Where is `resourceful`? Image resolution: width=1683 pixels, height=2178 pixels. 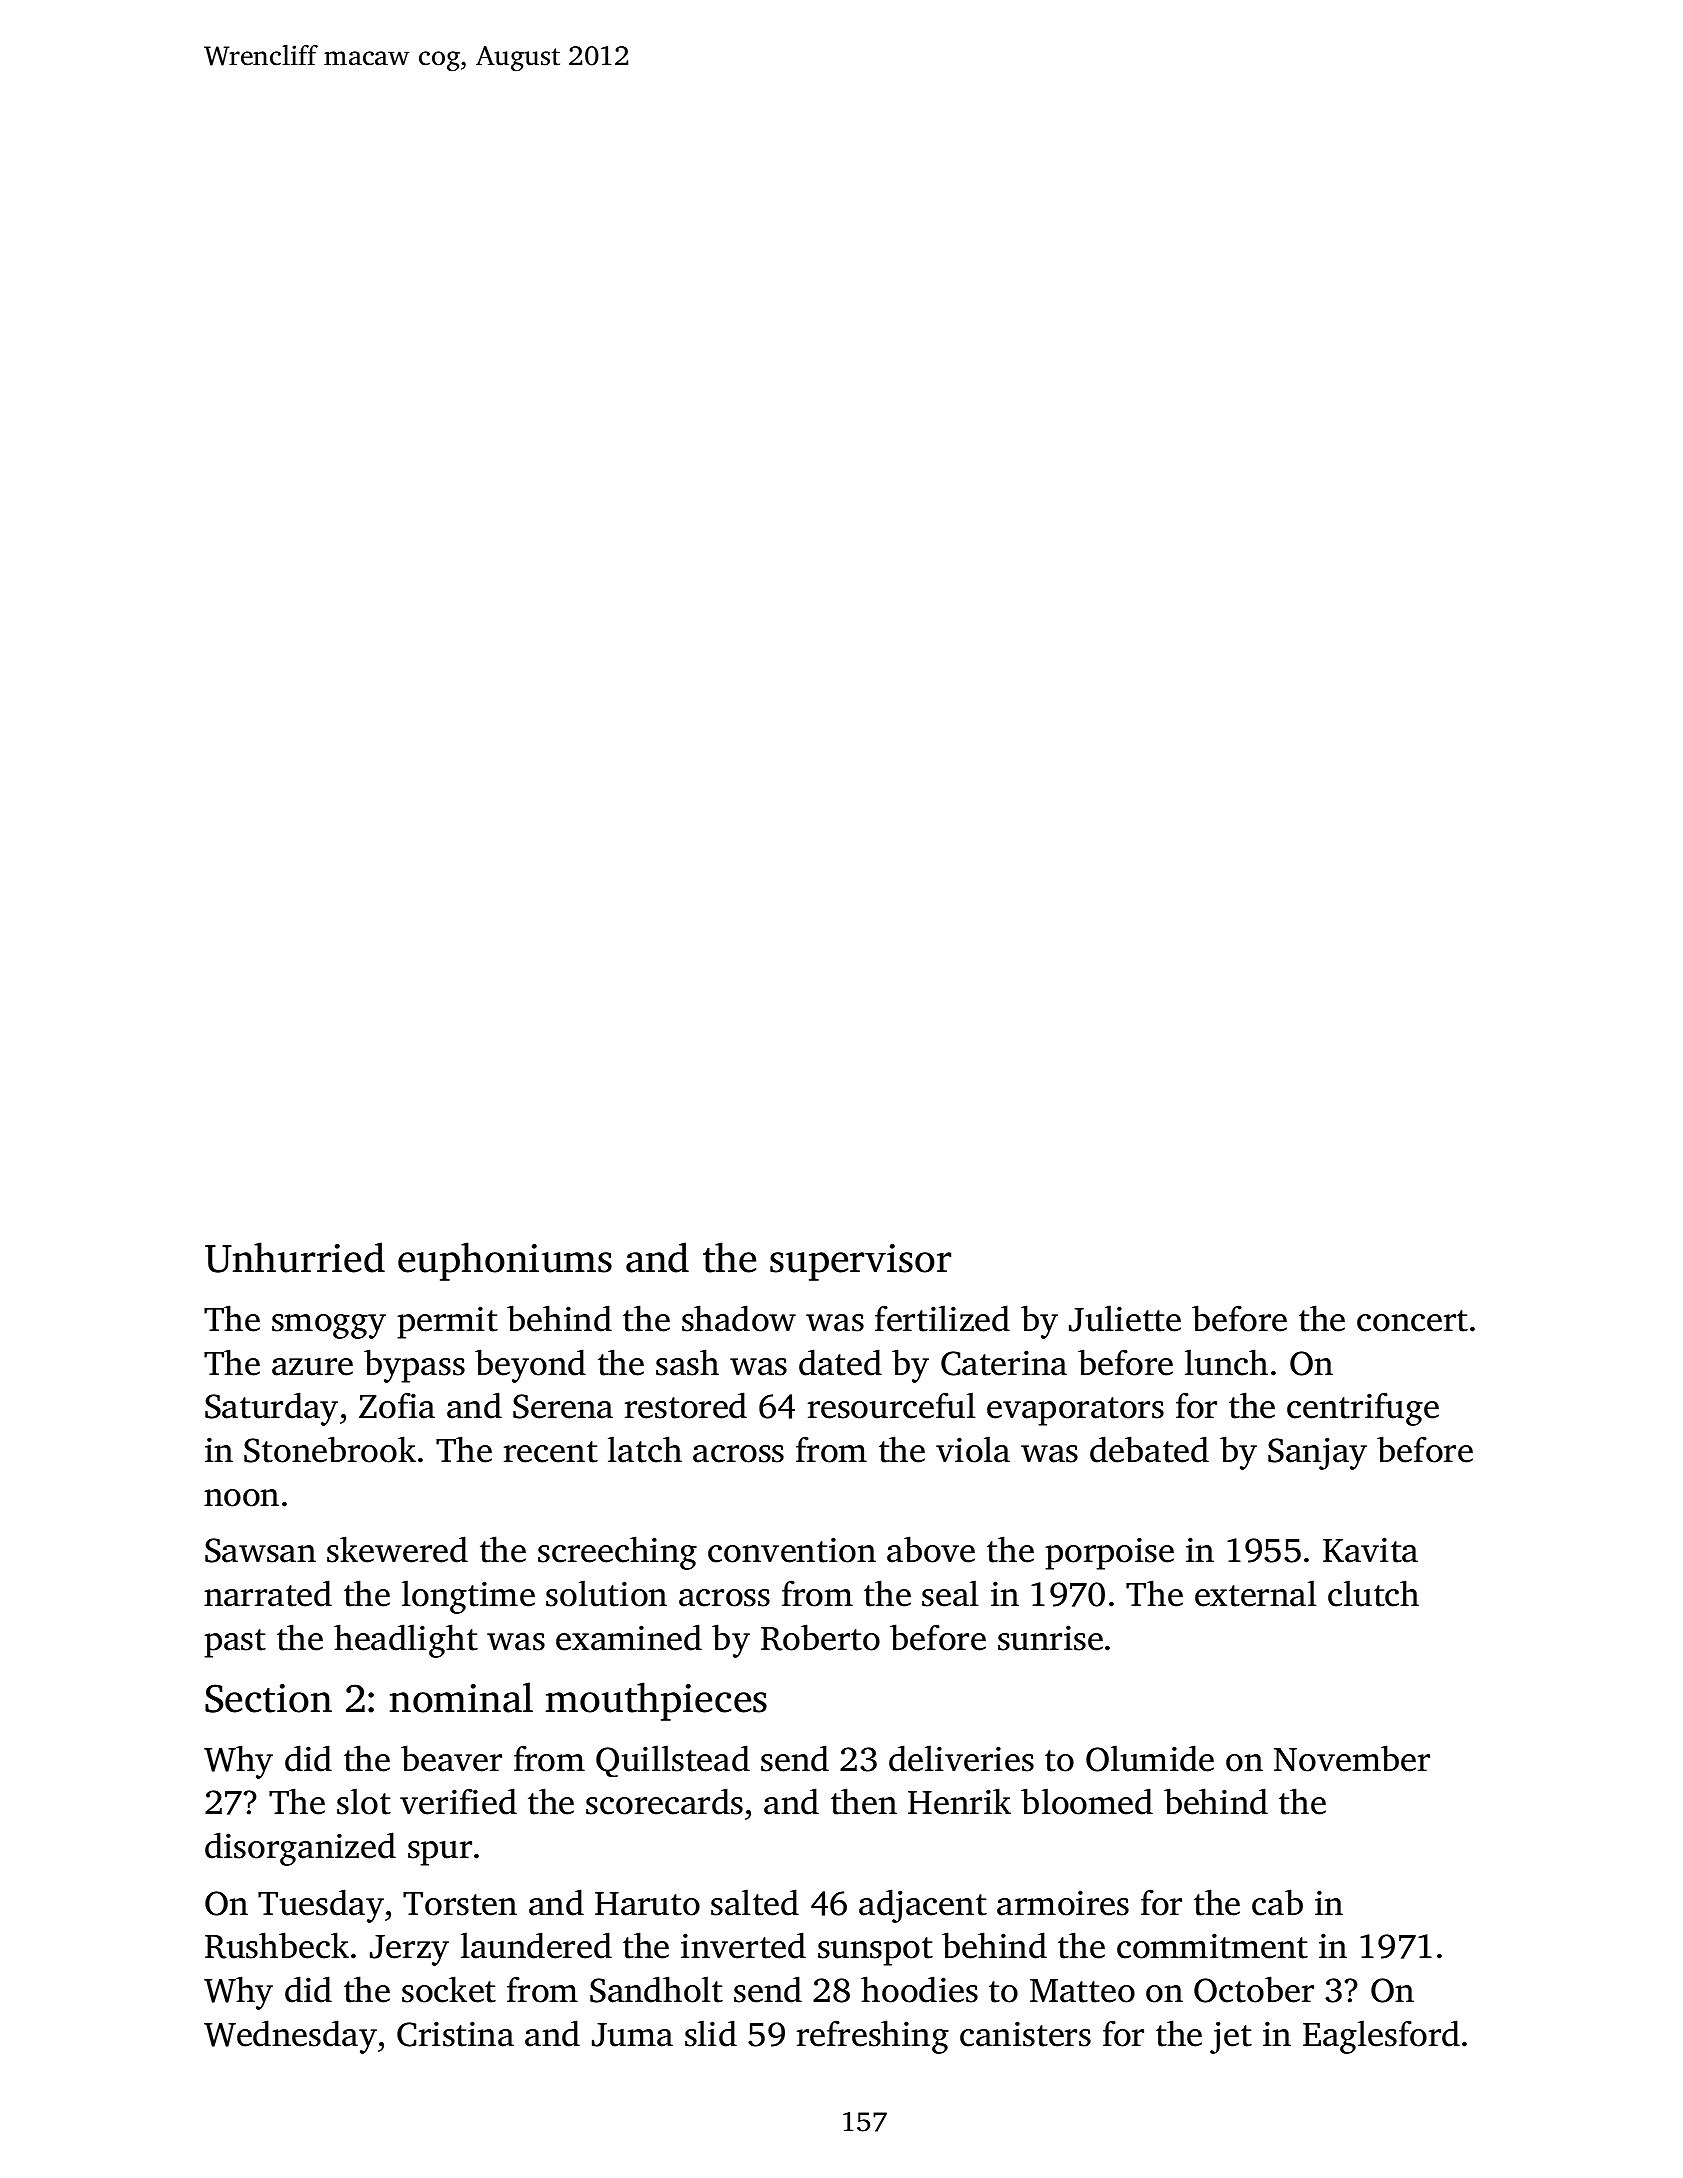 resourceful is located at coordinates (892, 1405).
